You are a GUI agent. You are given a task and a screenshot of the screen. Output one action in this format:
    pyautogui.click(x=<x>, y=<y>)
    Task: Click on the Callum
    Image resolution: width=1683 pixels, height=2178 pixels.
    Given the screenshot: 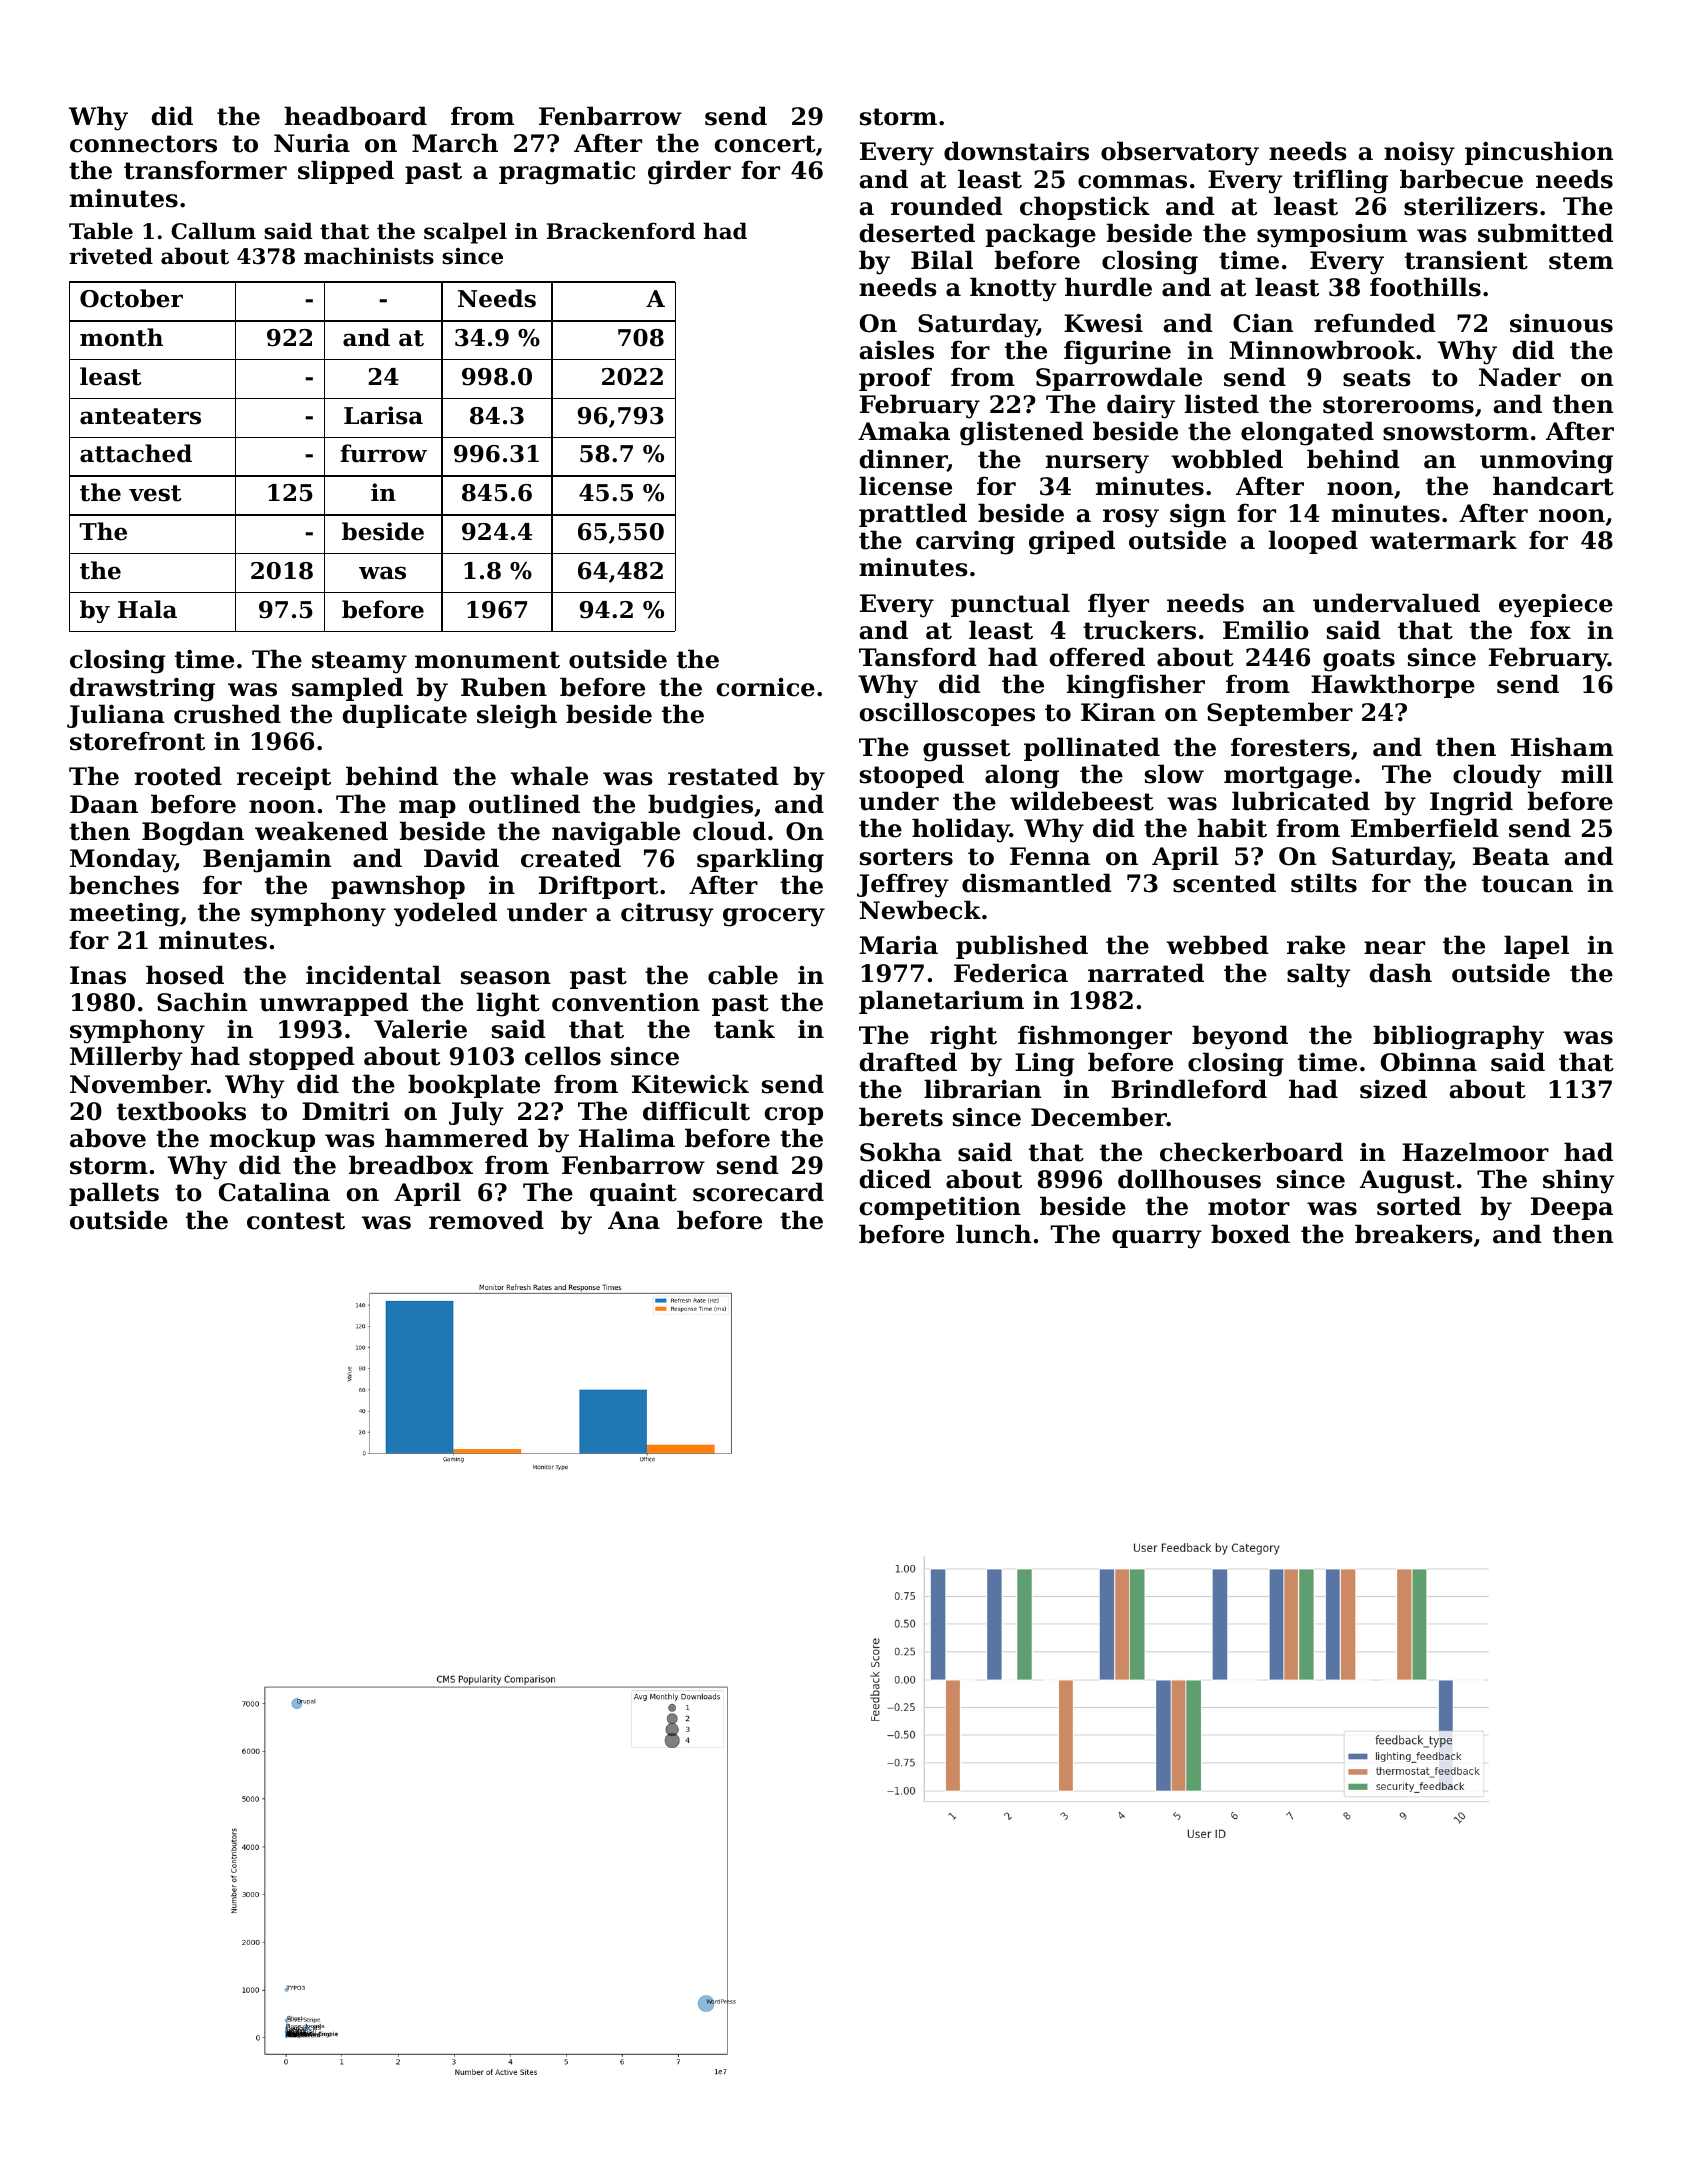 What is the action you would take?
    pyautogui.click(x=213, y=231)
